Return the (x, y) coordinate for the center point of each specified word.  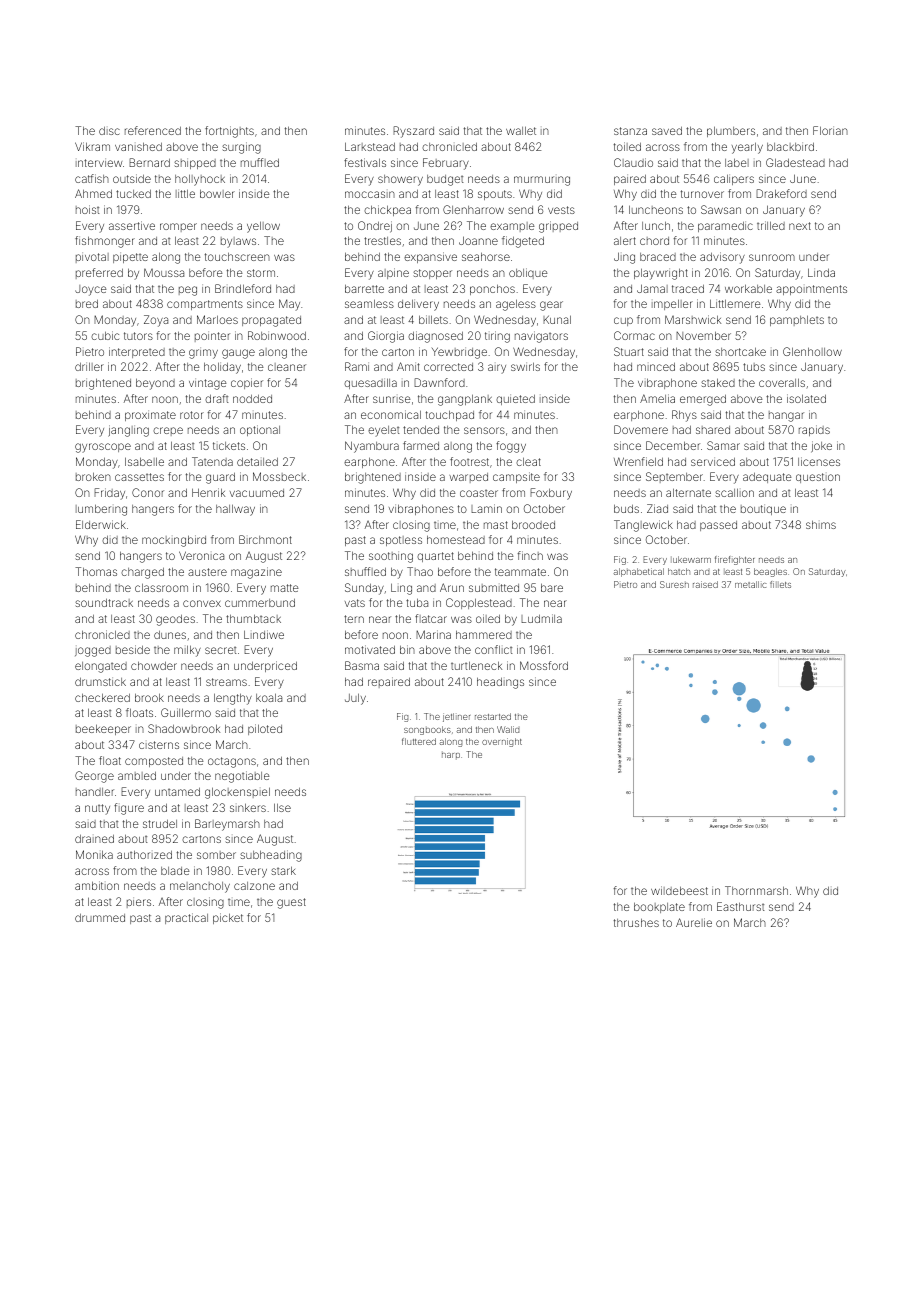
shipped (195, 163)
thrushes (636, 922)
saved (667, 131)
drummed (100, 918)
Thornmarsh (756, 890)
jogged (93, 651)
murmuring (542, 181)
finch (530, 555)
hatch (679, 571)
